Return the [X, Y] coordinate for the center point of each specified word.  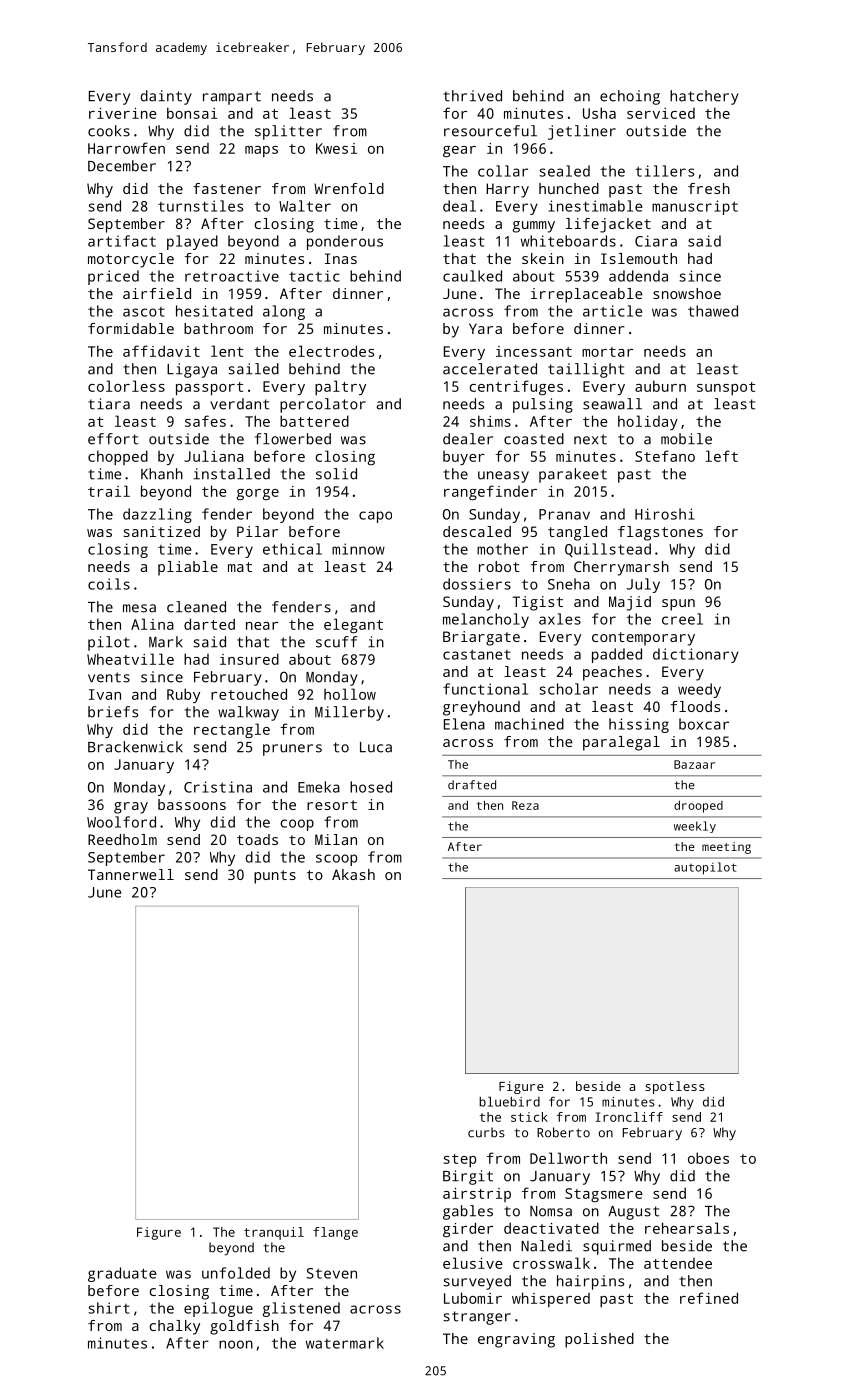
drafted [472, 785]
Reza [525, 805]
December [122, 166]
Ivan [105, 694]
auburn [660, 386]
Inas [341, 258]
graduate [122, 1274]
